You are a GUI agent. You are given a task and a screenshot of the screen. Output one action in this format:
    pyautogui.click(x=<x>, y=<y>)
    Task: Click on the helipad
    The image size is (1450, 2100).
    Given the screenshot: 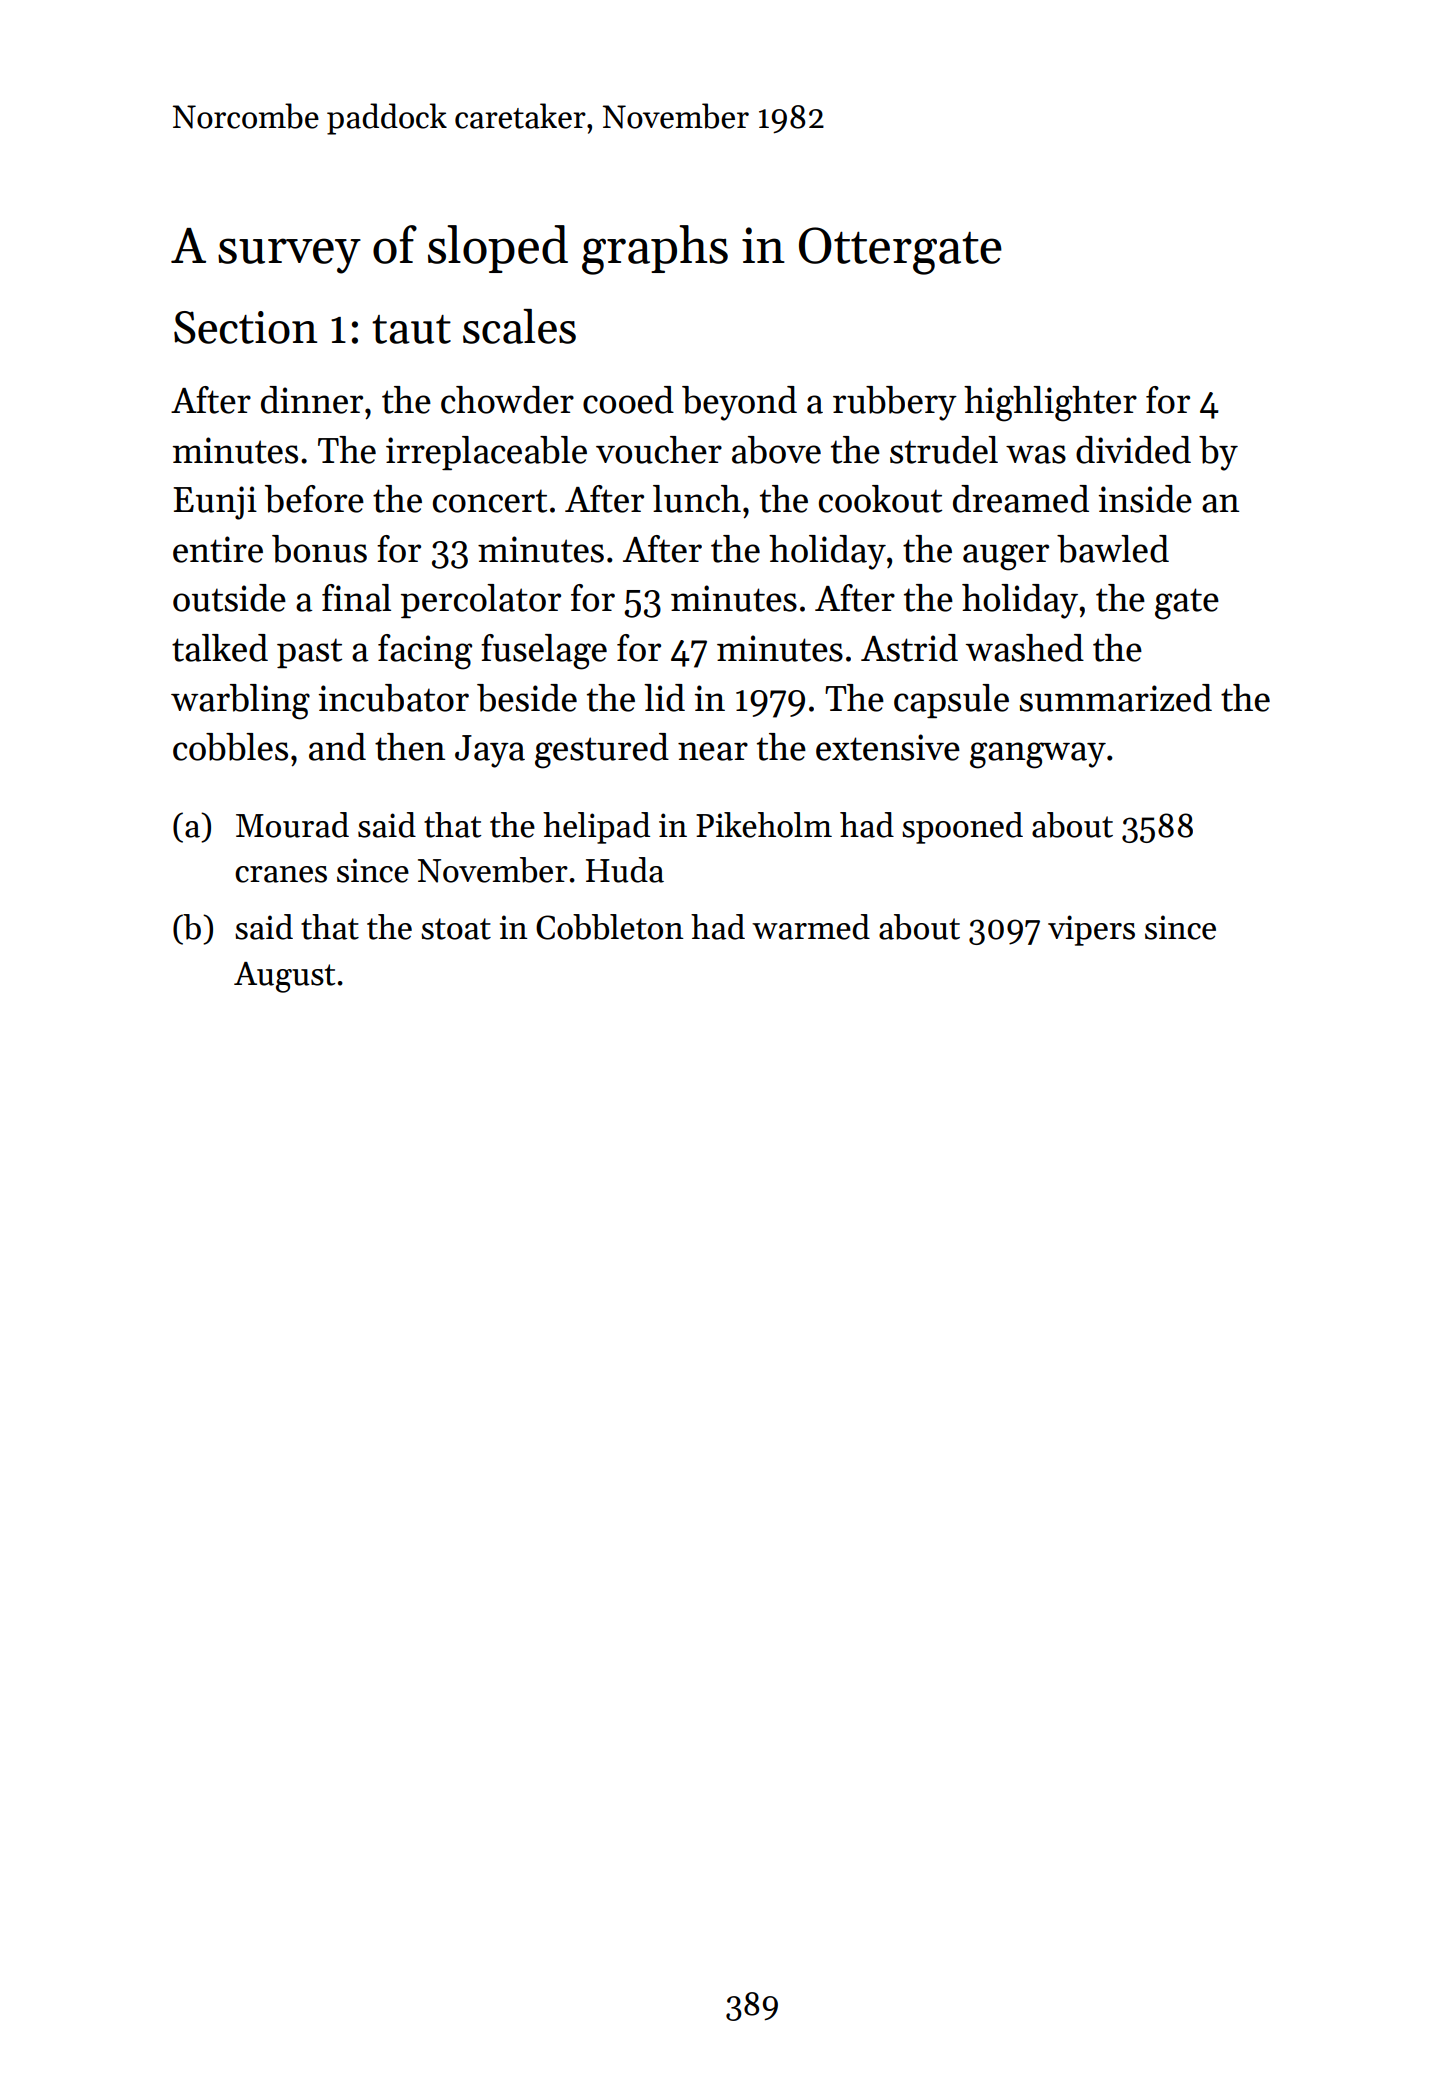 What is the action you would take?
    pyautogui.click(x=596, y=828)
